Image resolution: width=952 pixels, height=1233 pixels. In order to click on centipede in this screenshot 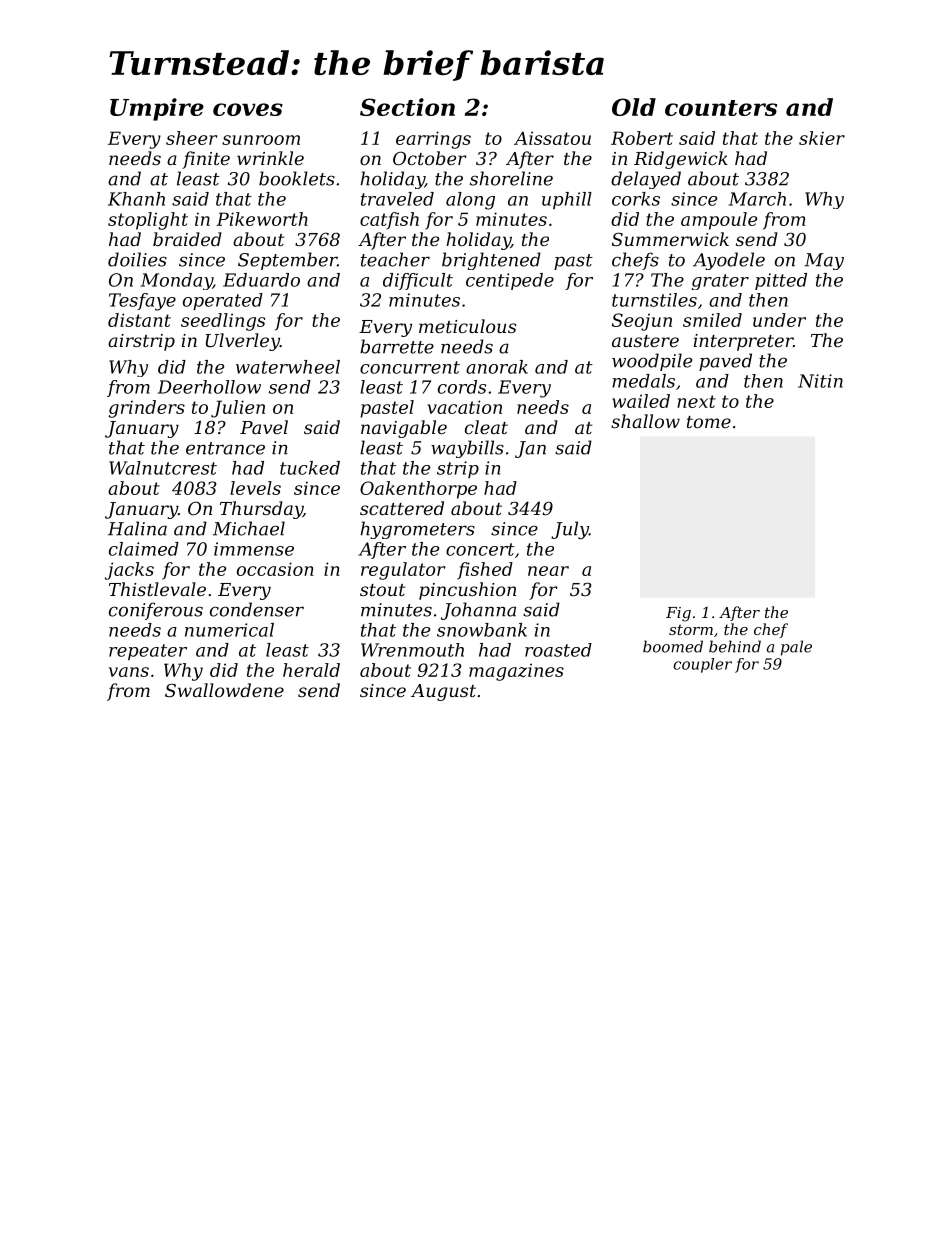, I will do `click(510, 281)`.
